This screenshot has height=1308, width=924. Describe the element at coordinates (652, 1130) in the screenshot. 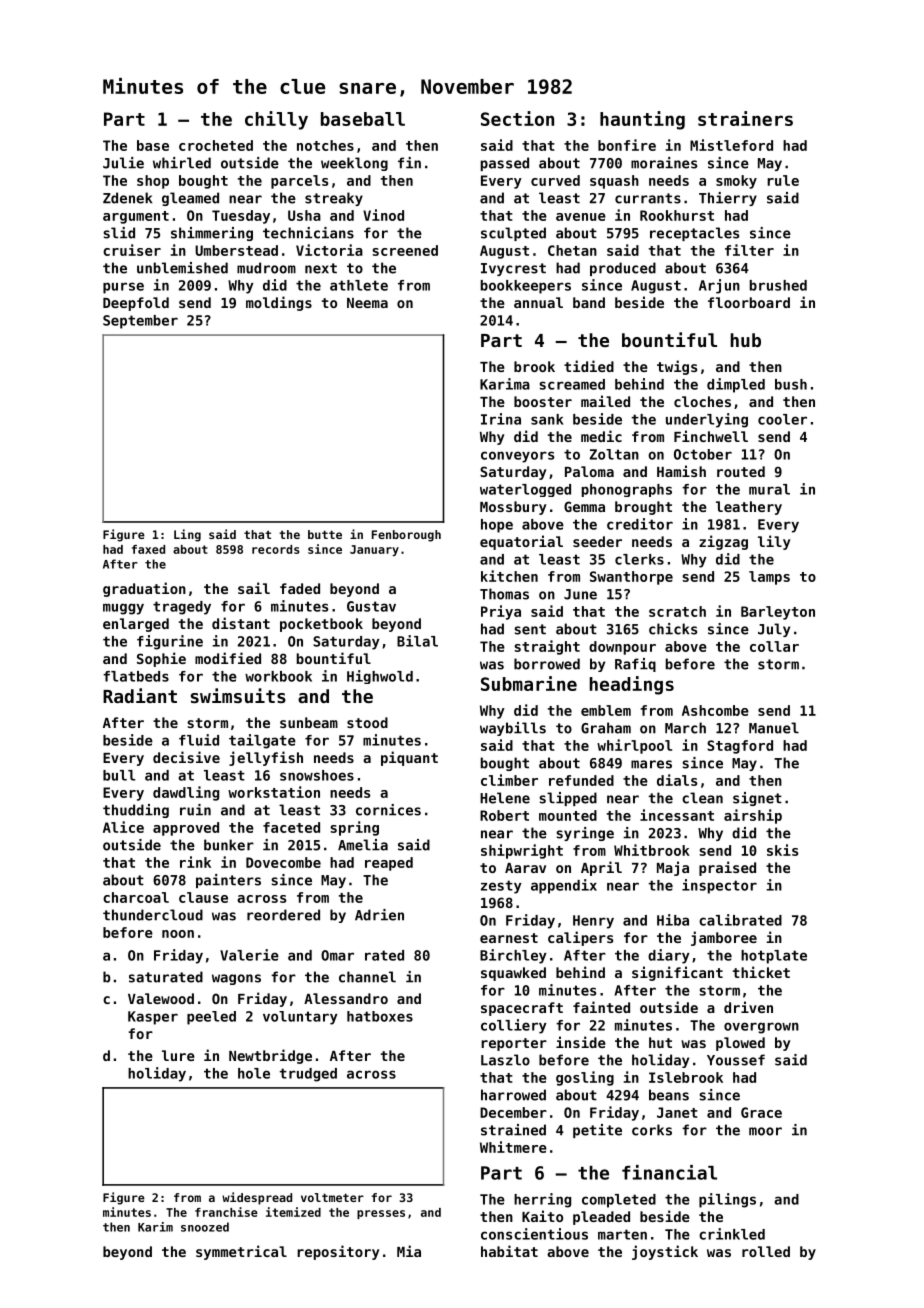

I see `corks` at that location.
